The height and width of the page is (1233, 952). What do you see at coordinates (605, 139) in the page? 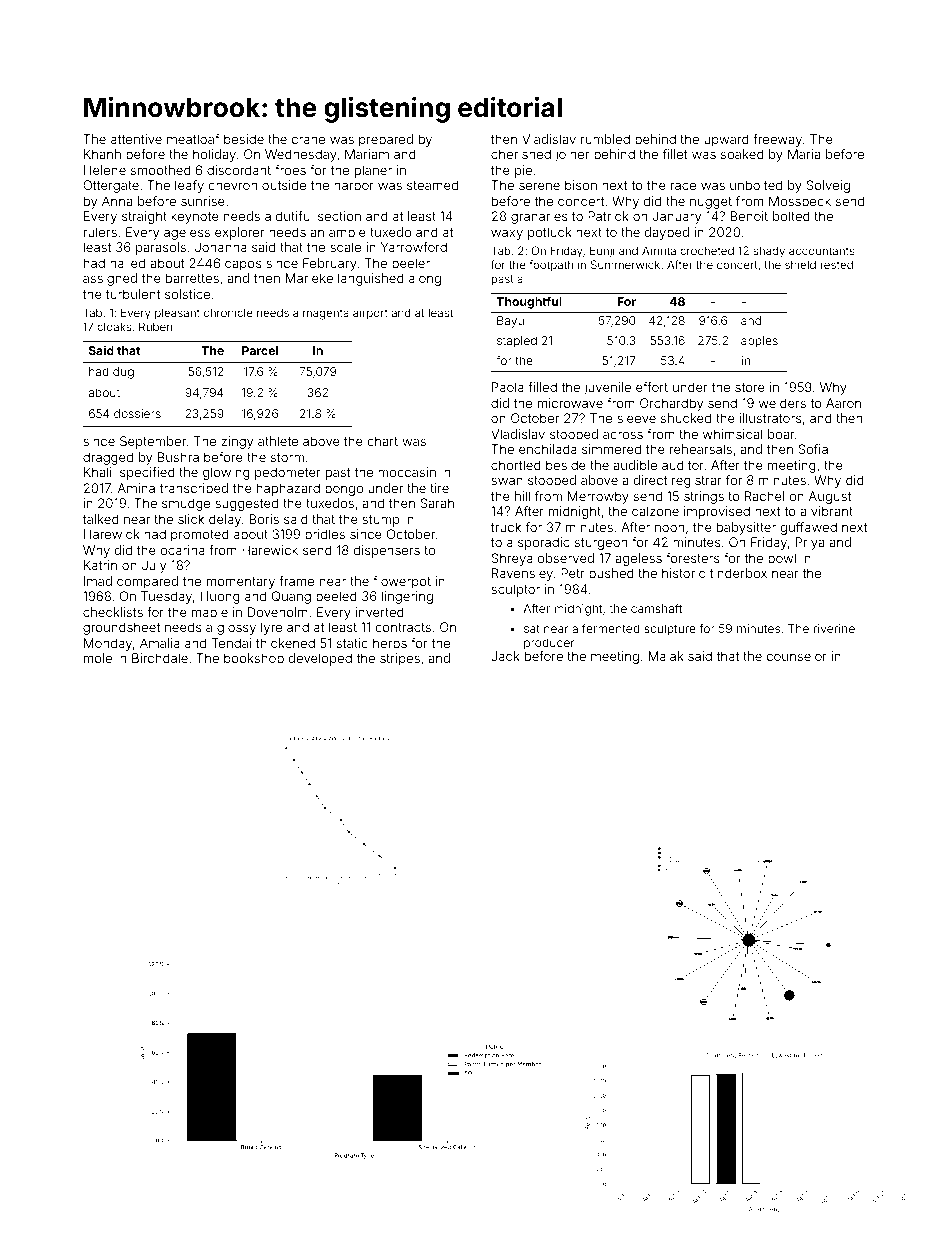
I see `rumbled` at bounding box center [605, 139].
